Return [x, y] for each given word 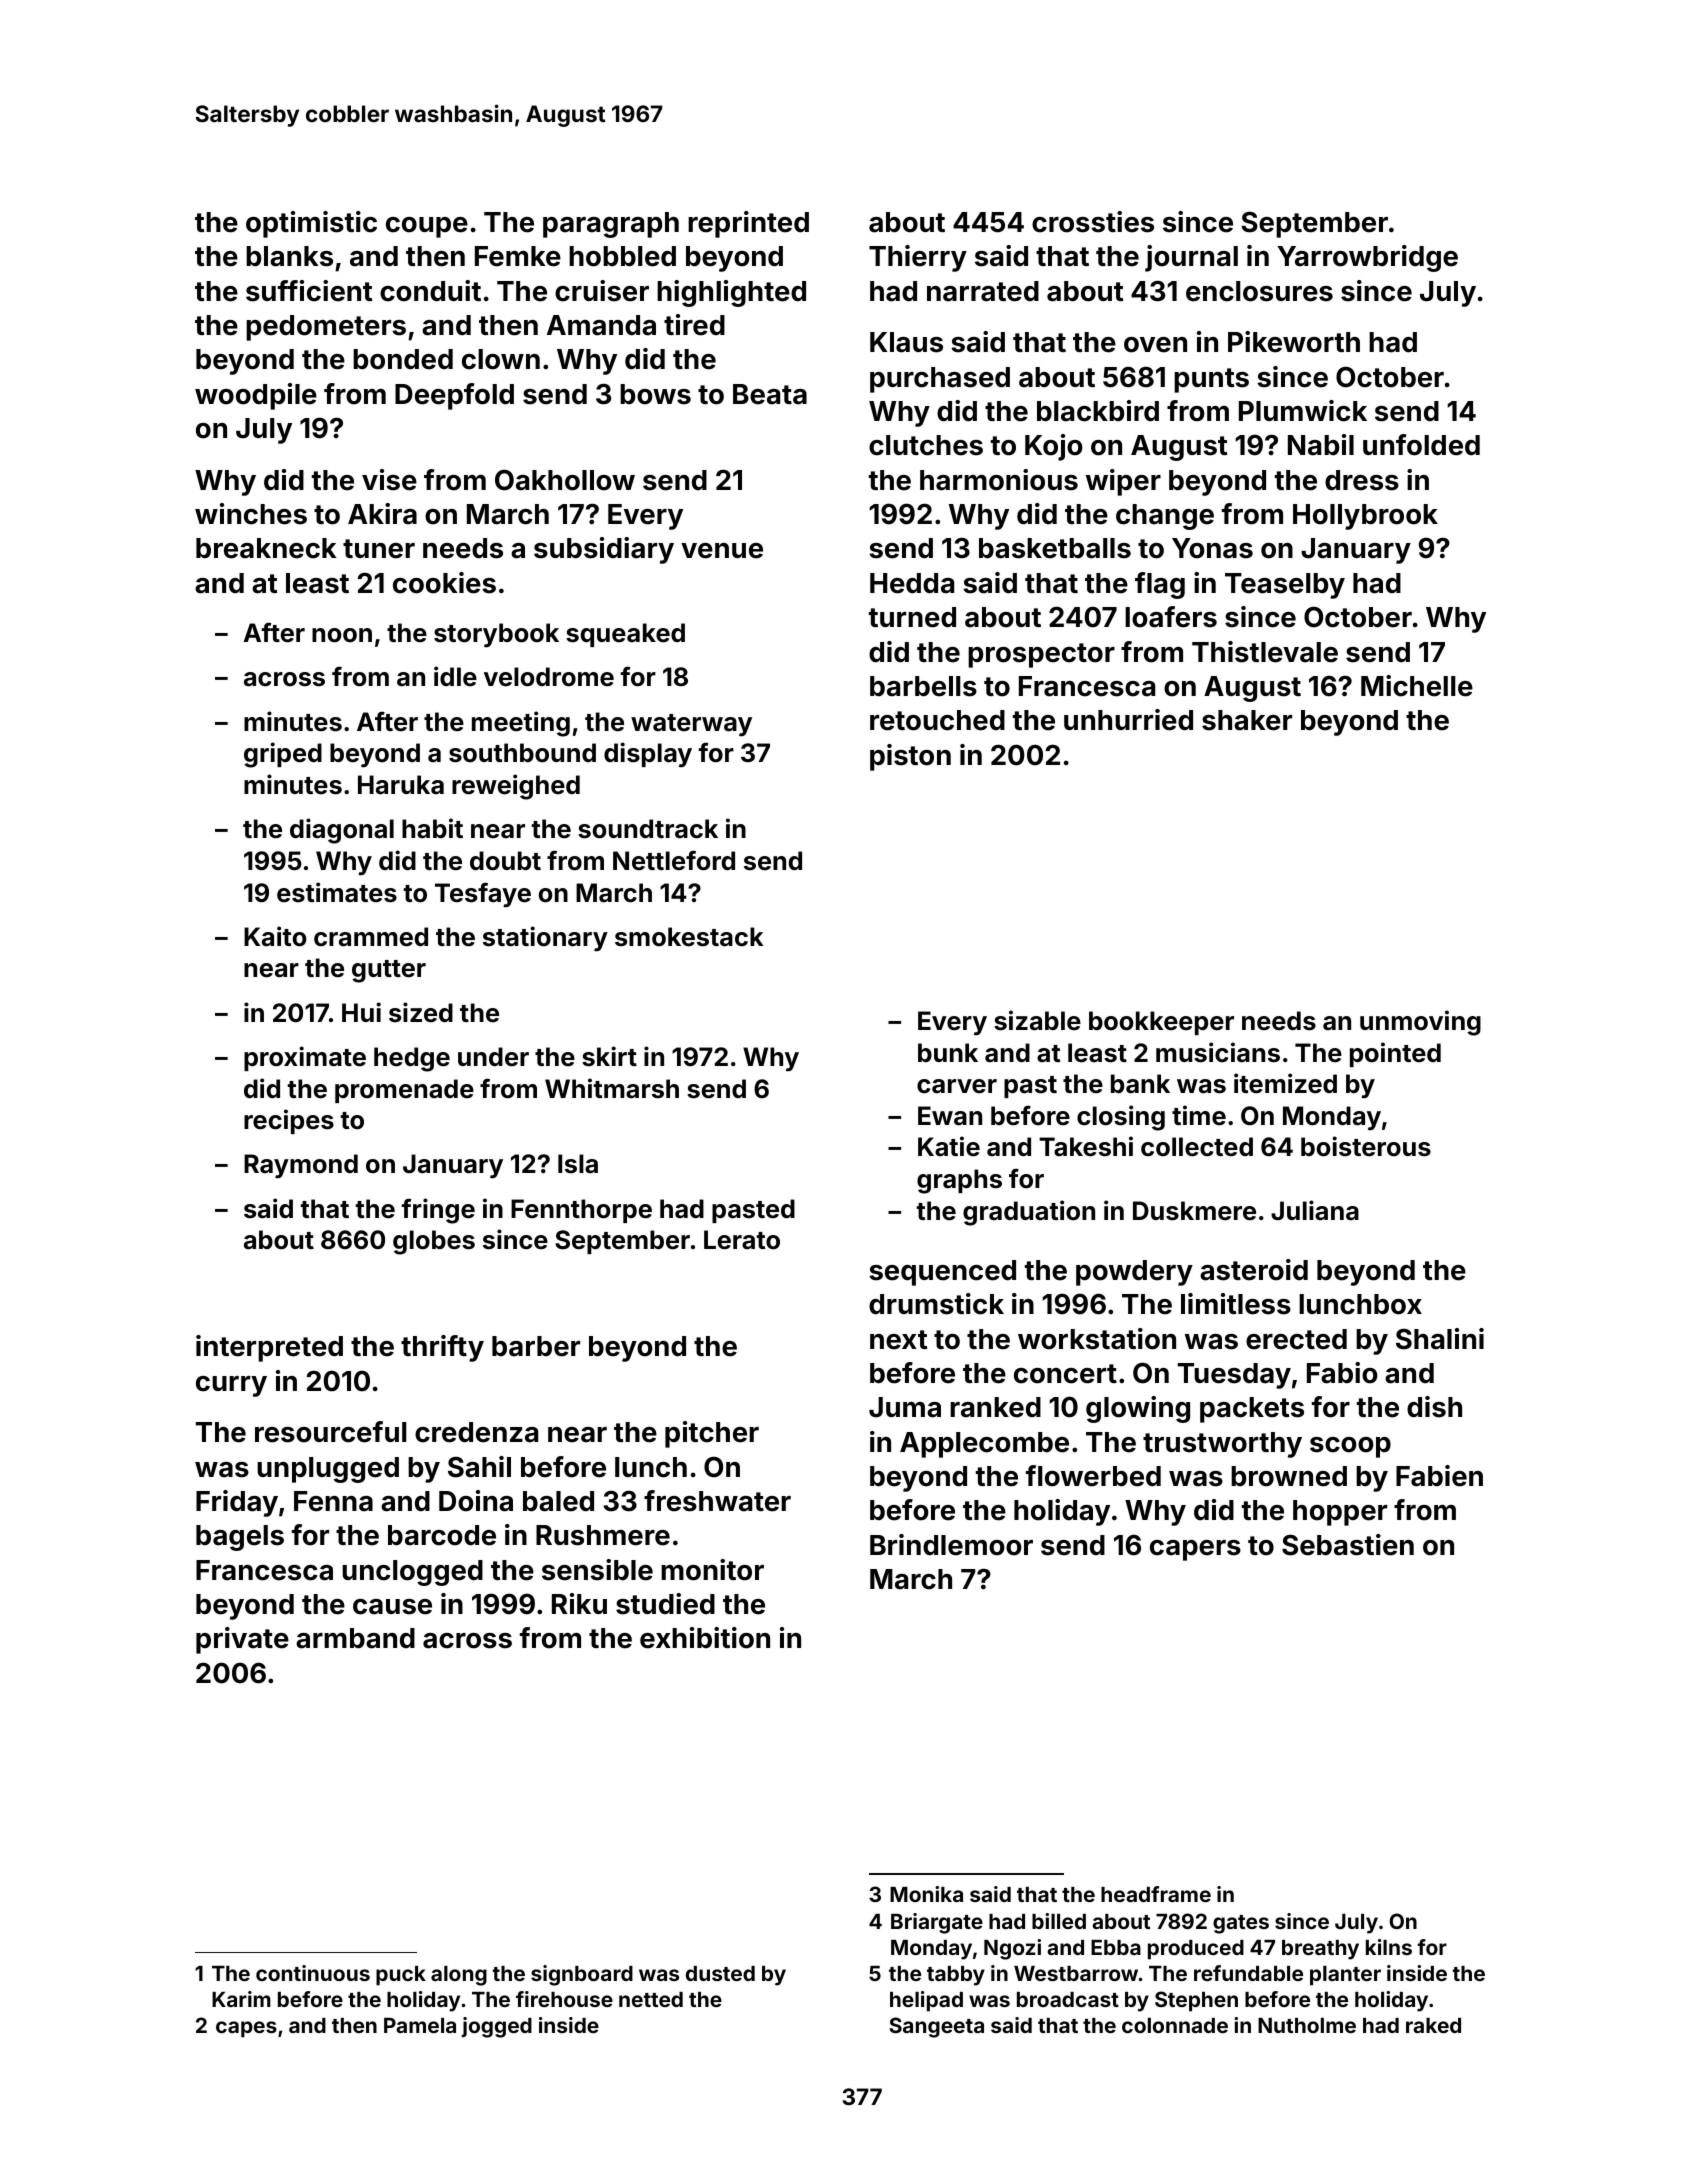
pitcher [712, 1434]
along [459, 1976]
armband [355, 1638]
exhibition [705, 1638]
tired [694, 325]
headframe [1156, 1894]
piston [910, 757]
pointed [1395, 1054]
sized [421, 1012]
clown [501, 359]
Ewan [950, 1116]
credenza [476, 1432]
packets [1252, 1410]
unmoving [1420, 1023]
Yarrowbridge [1367, 258]
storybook [496, 635]
